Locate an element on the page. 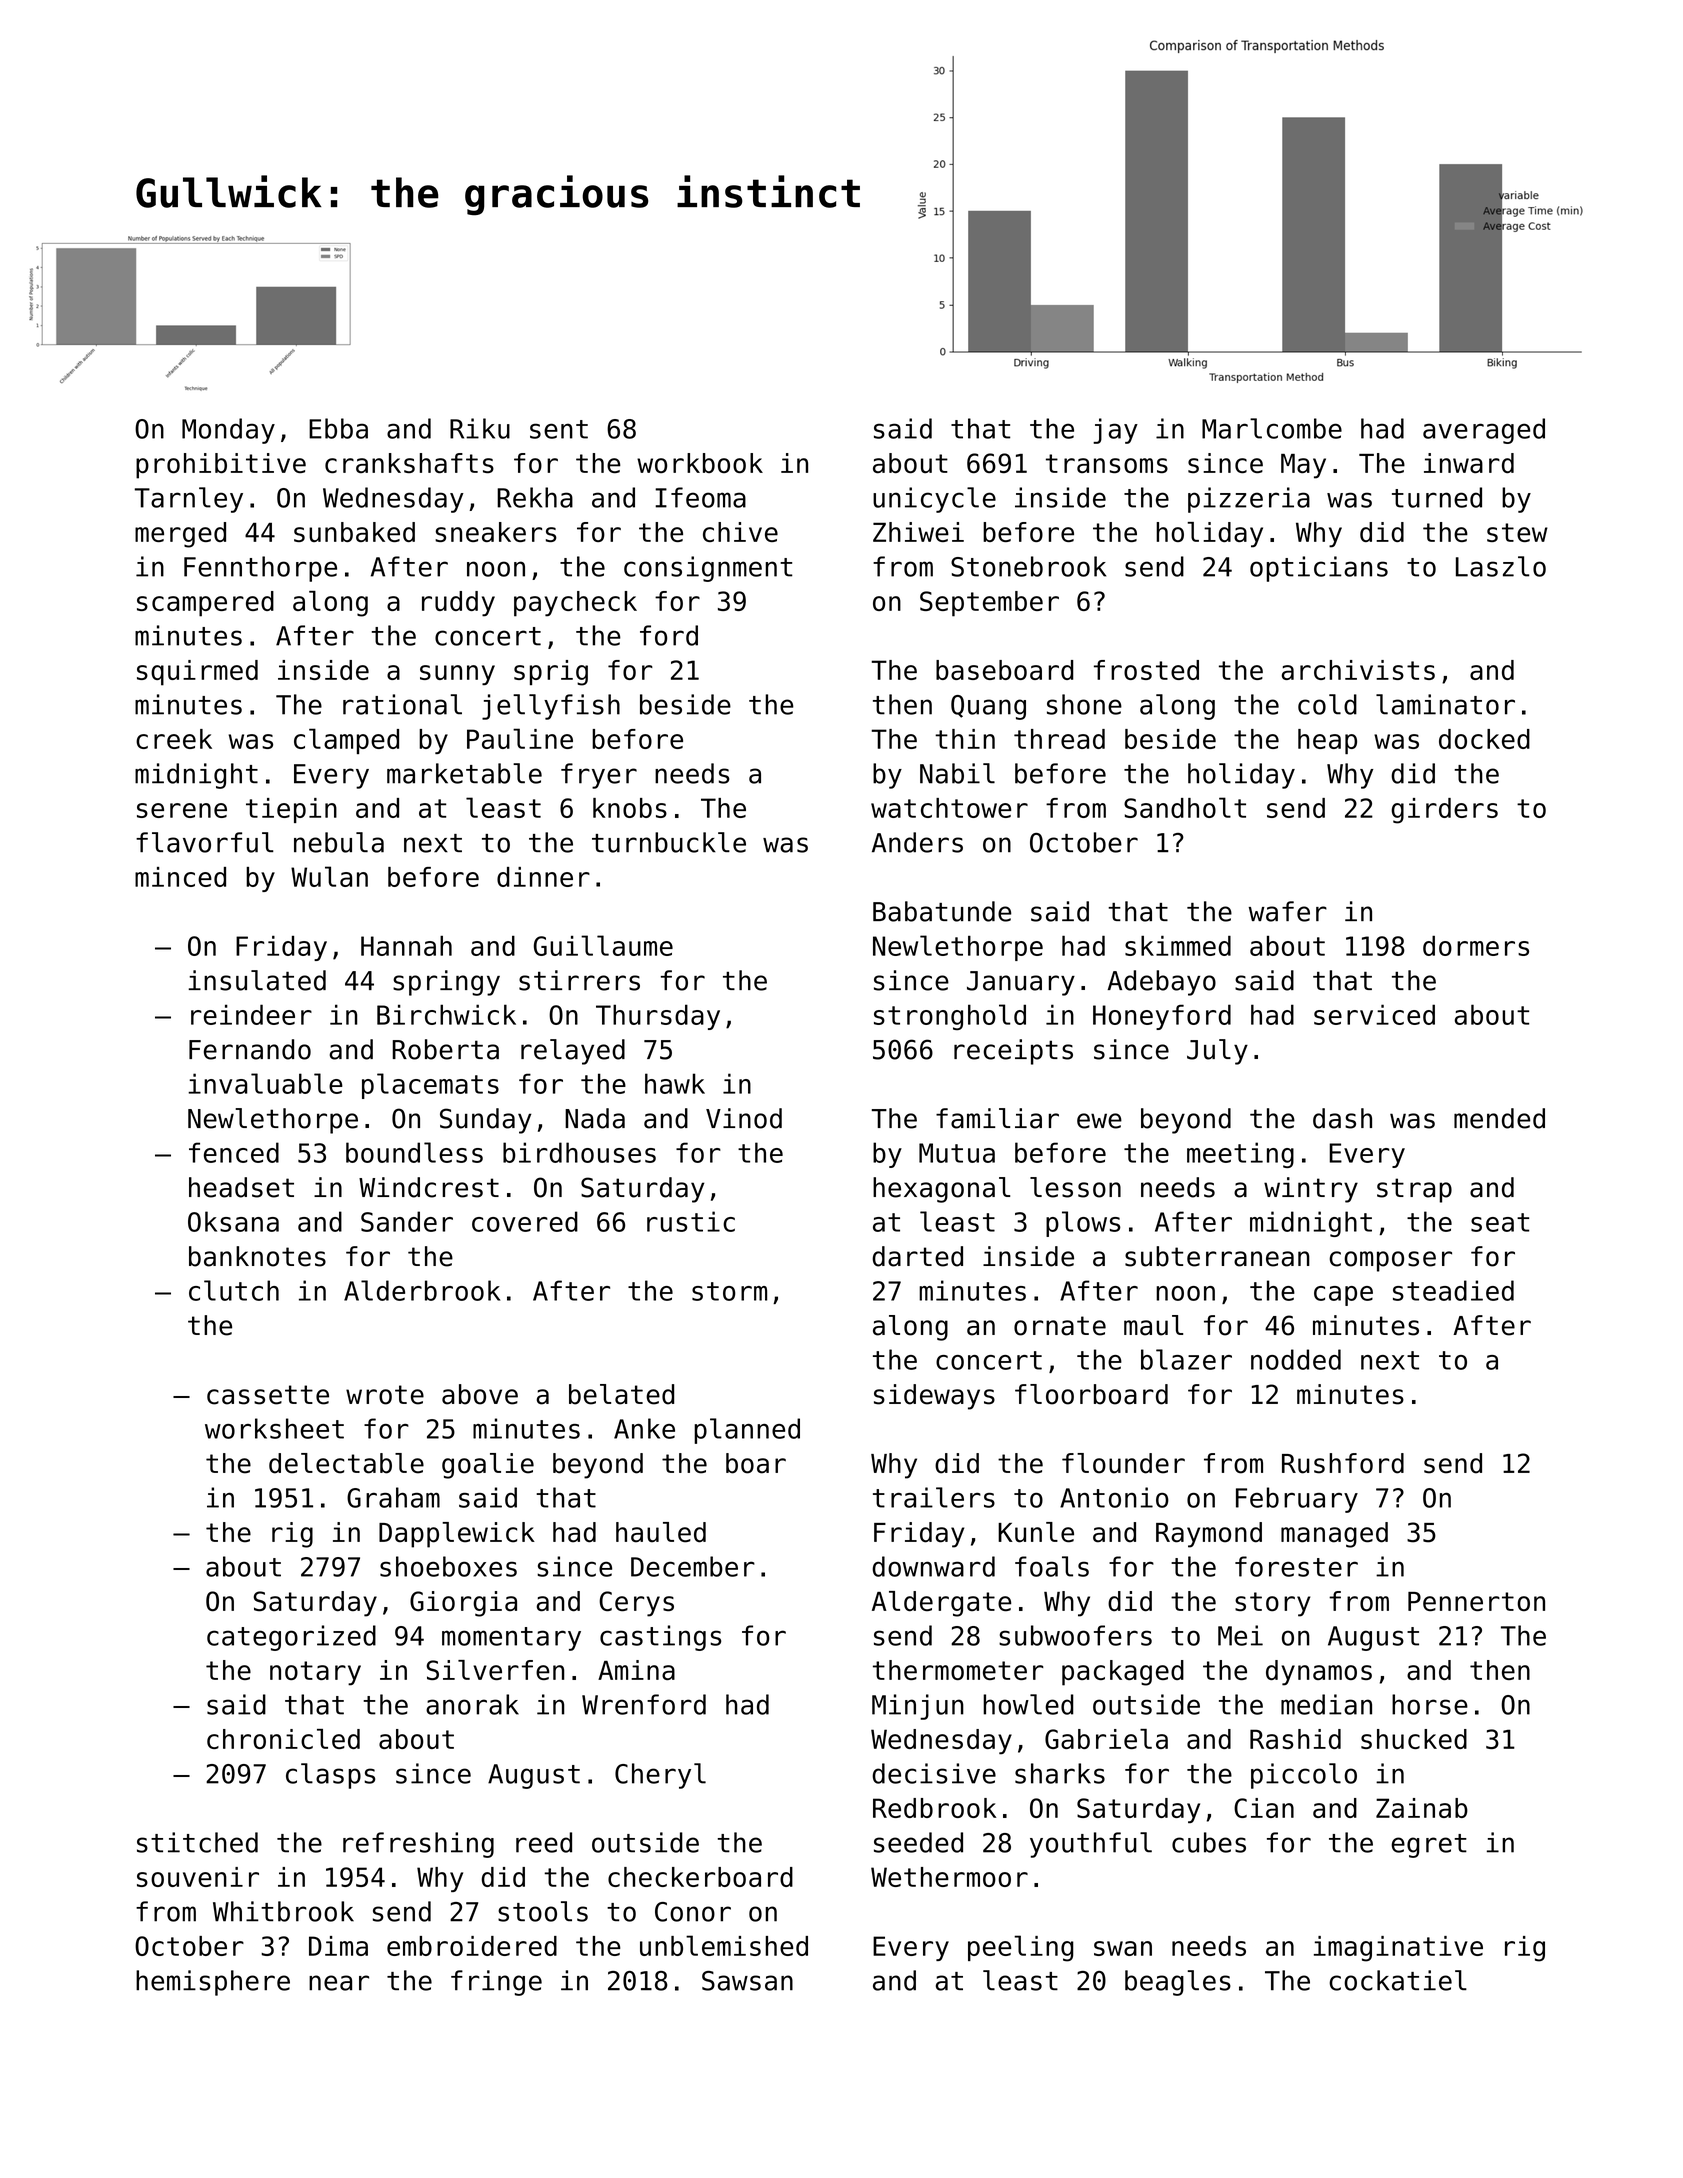 The image size is (1683, 2178). Marlcombe is located at coordinates (1272, 428).
